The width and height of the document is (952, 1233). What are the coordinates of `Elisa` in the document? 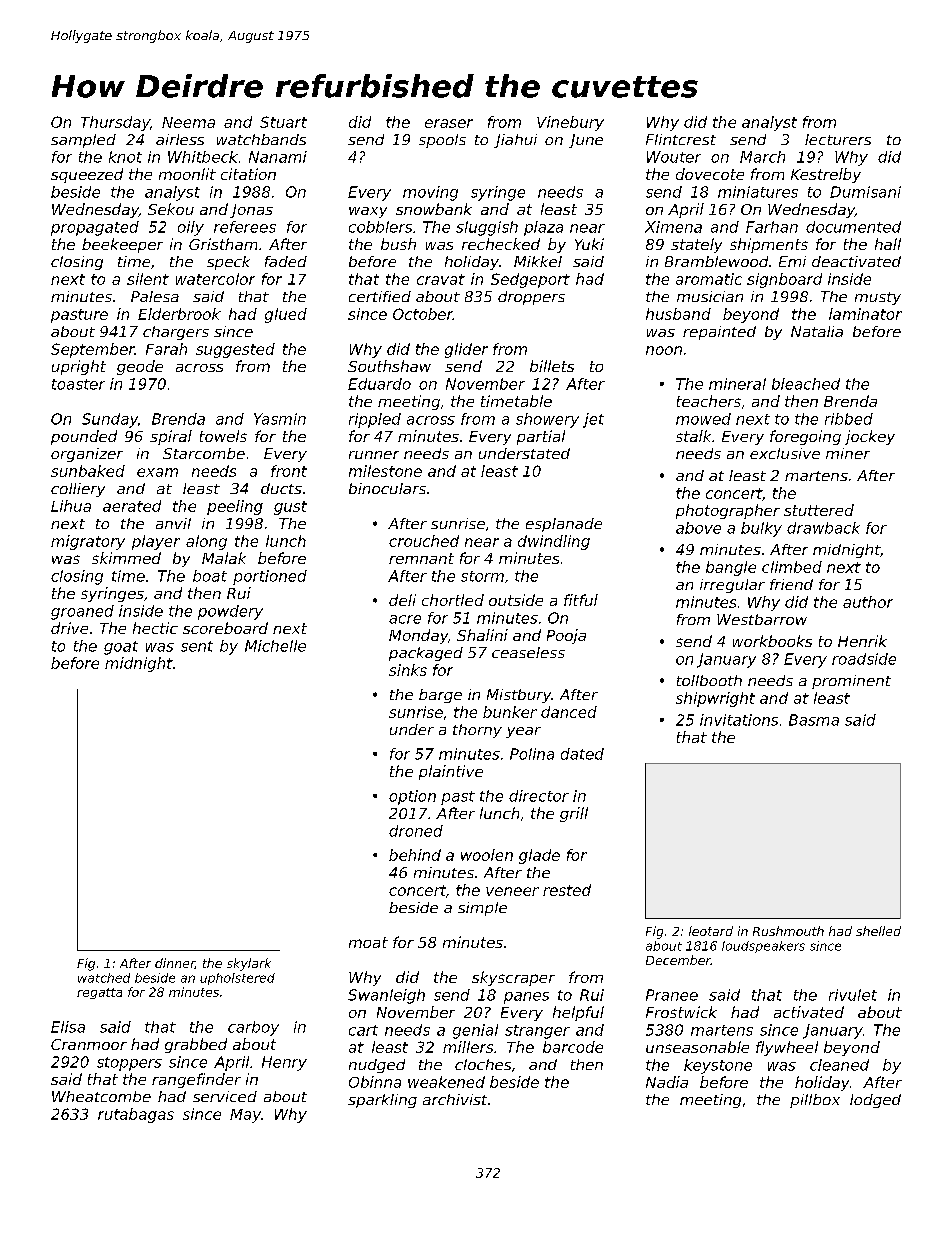 It's located at (68, 1027).
